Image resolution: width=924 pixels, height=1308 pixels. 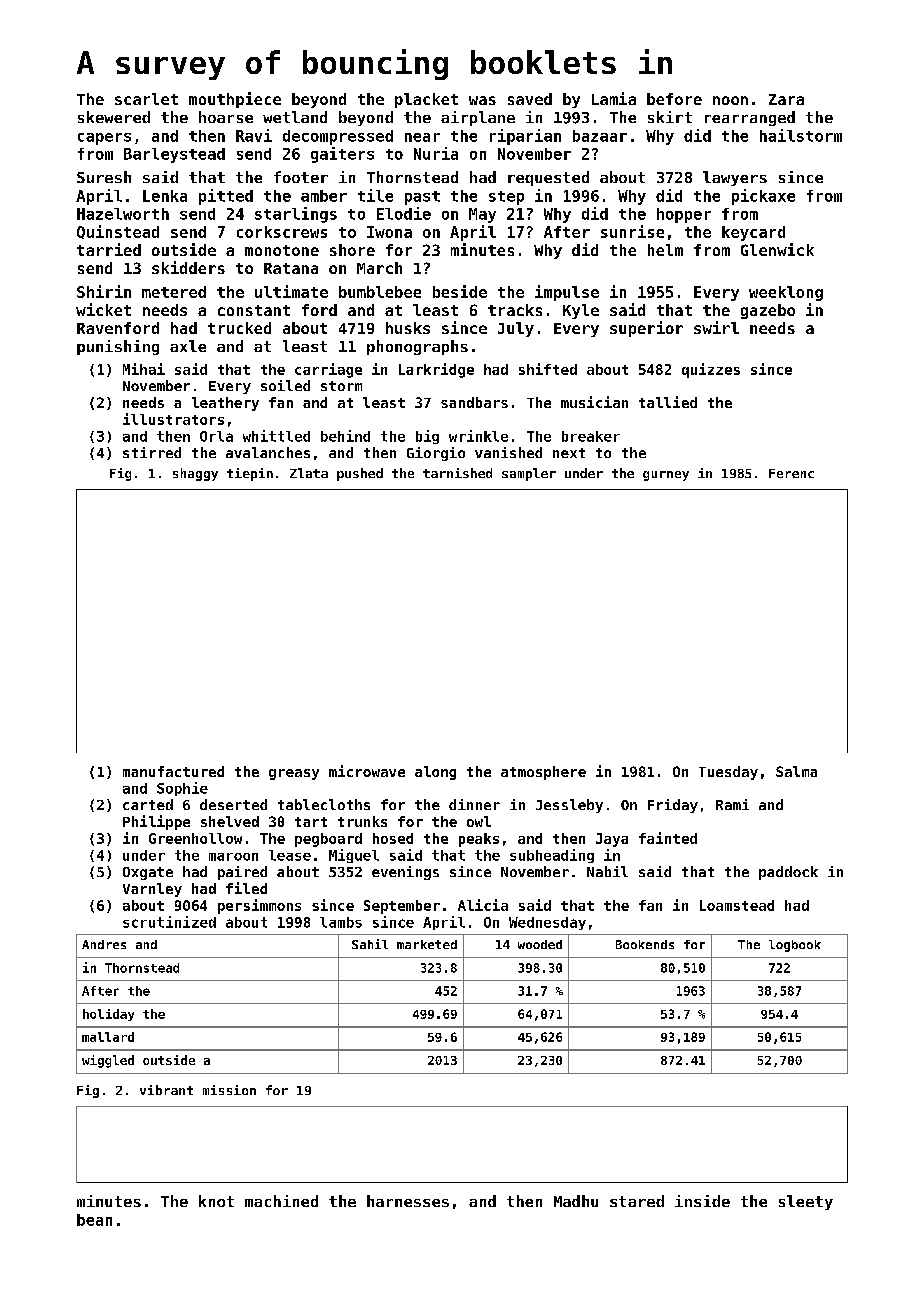 I want to click on inside, so click(x=702, y=1201).
